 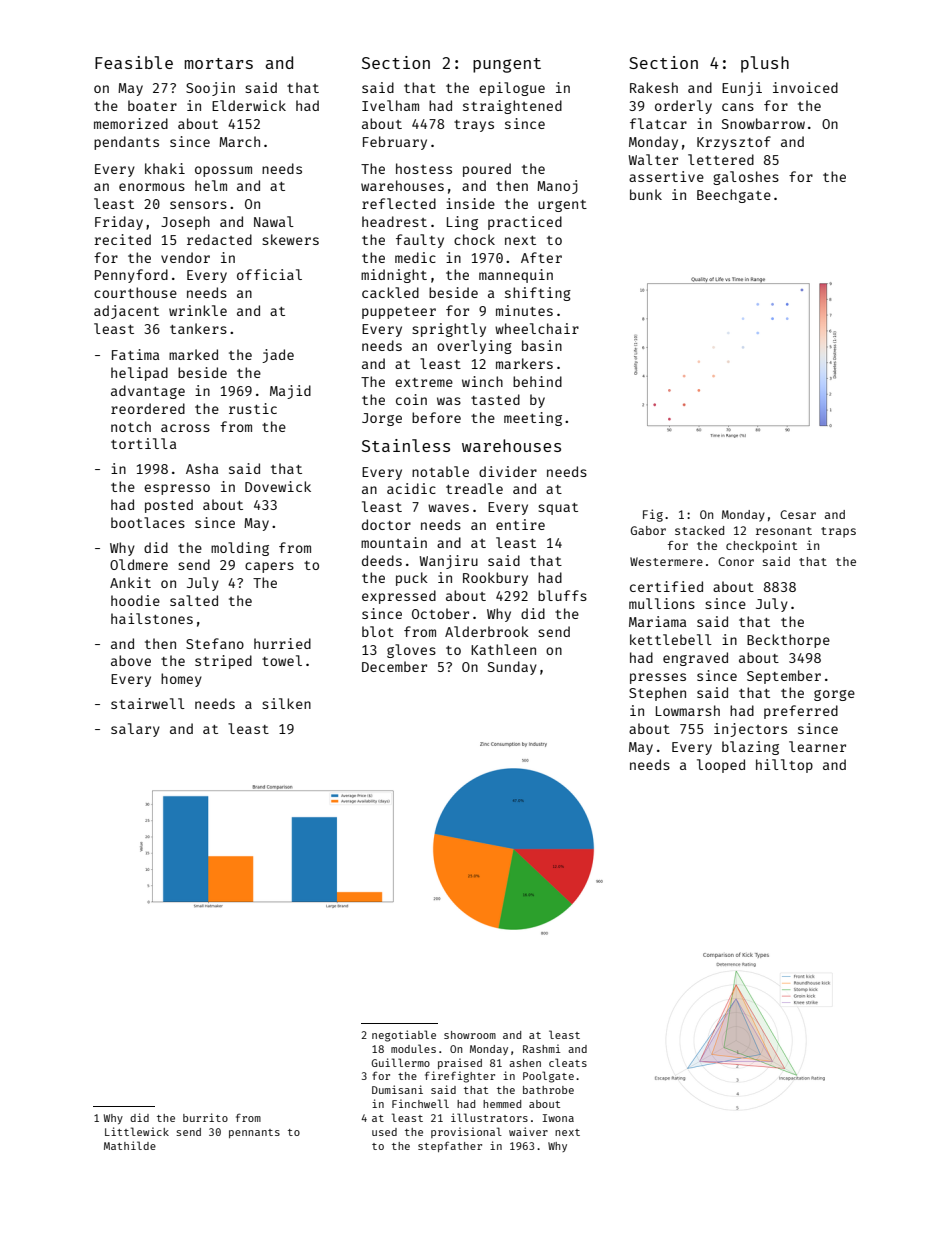 I want to click on salary, so click(x=135, y=730).
